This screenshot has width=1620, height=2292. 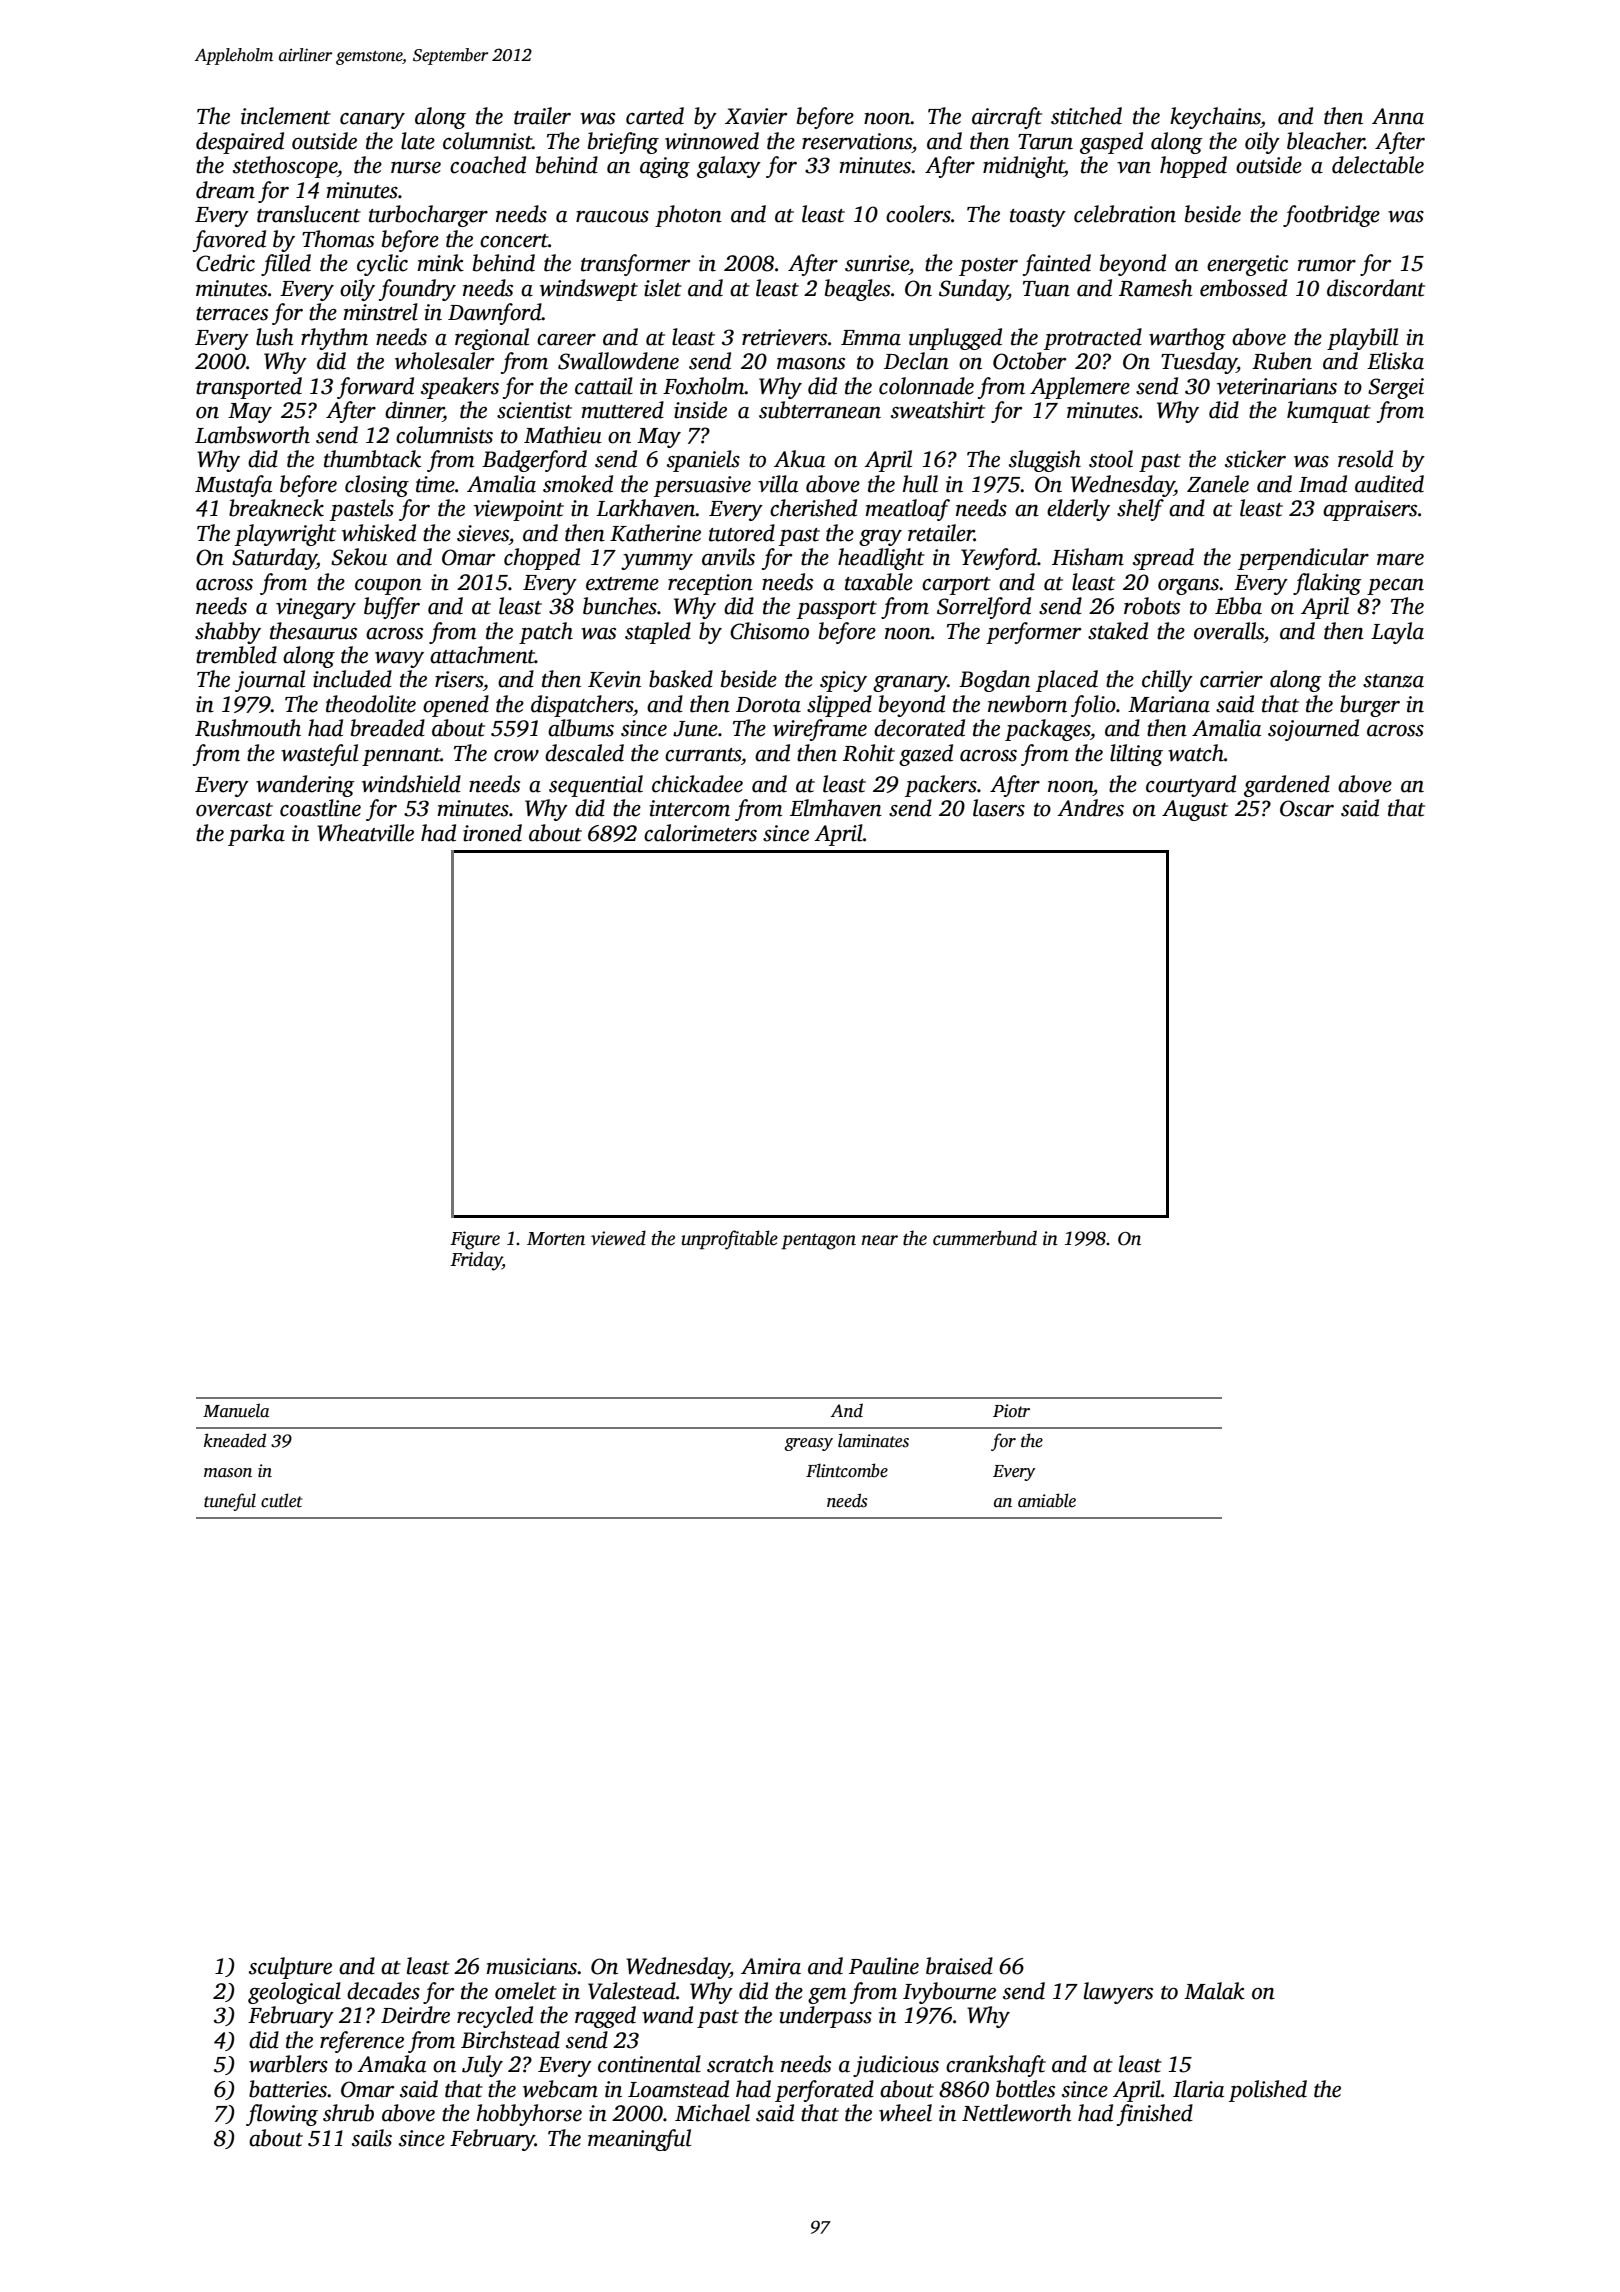 I want to click on August, so click(x=1195, y=810).
